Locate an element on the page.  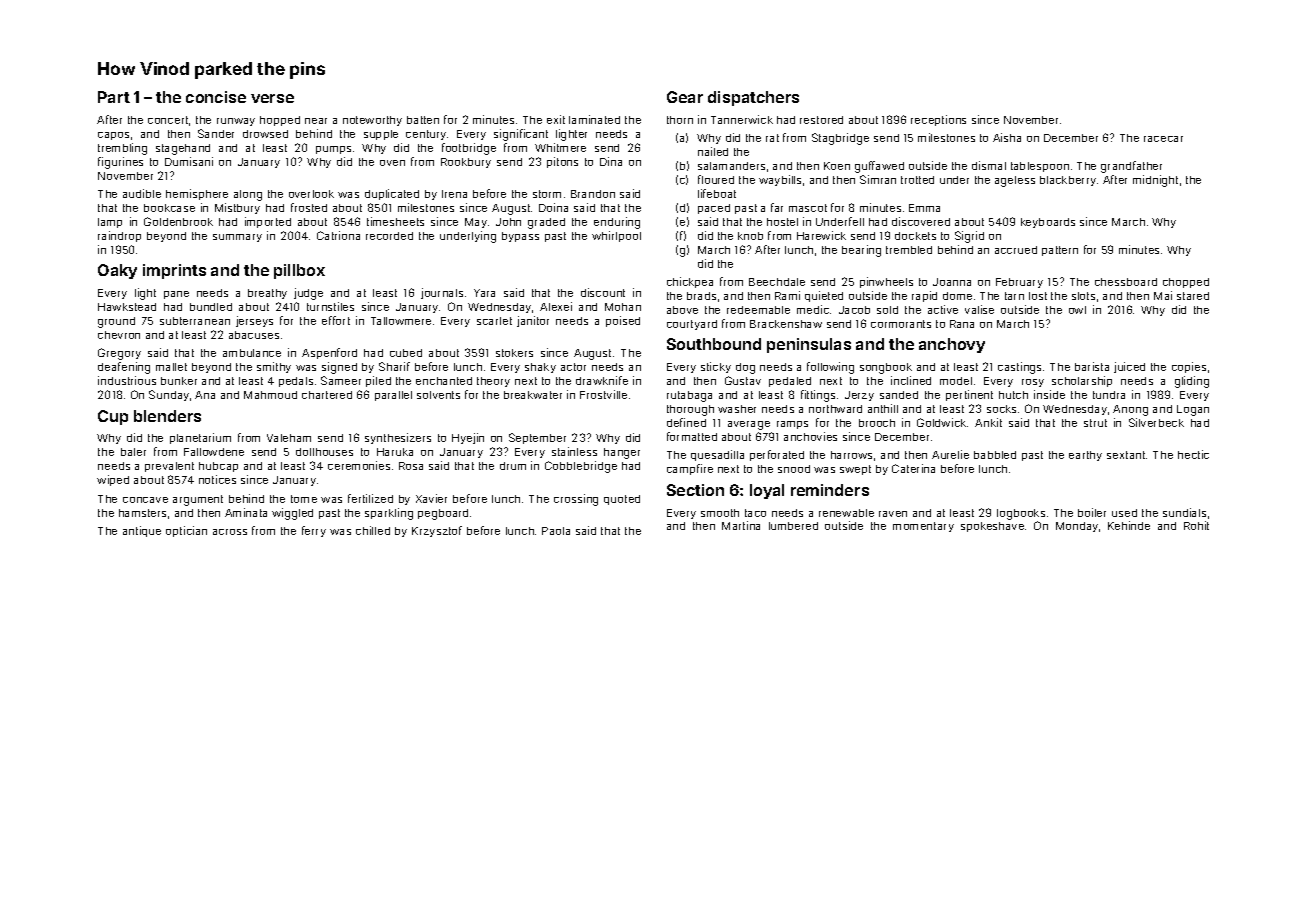
Mai is located at coordinates (1163, 295).
